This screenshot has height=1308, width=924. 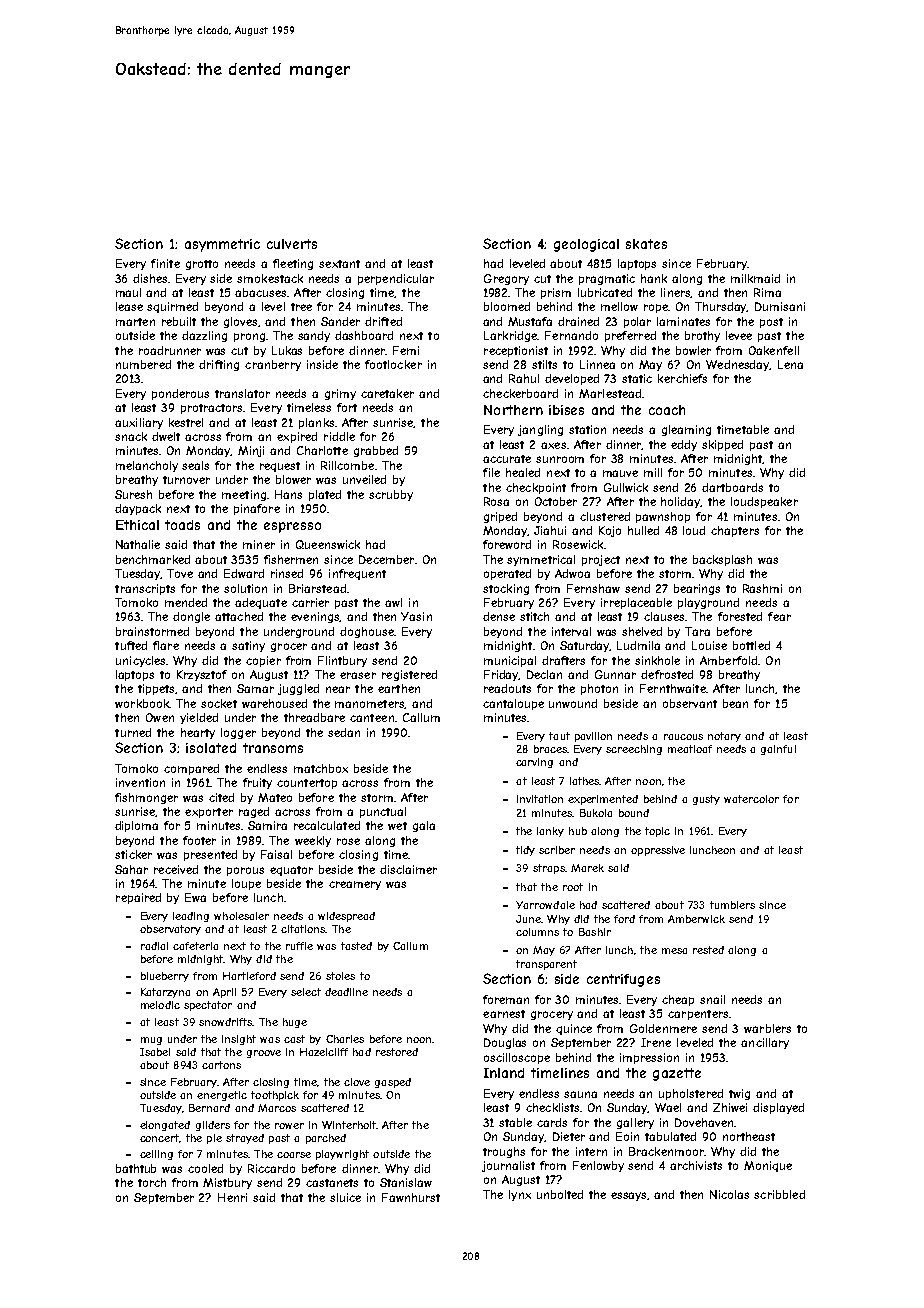 I want to click on mellow, so click(x=619, y=306).
